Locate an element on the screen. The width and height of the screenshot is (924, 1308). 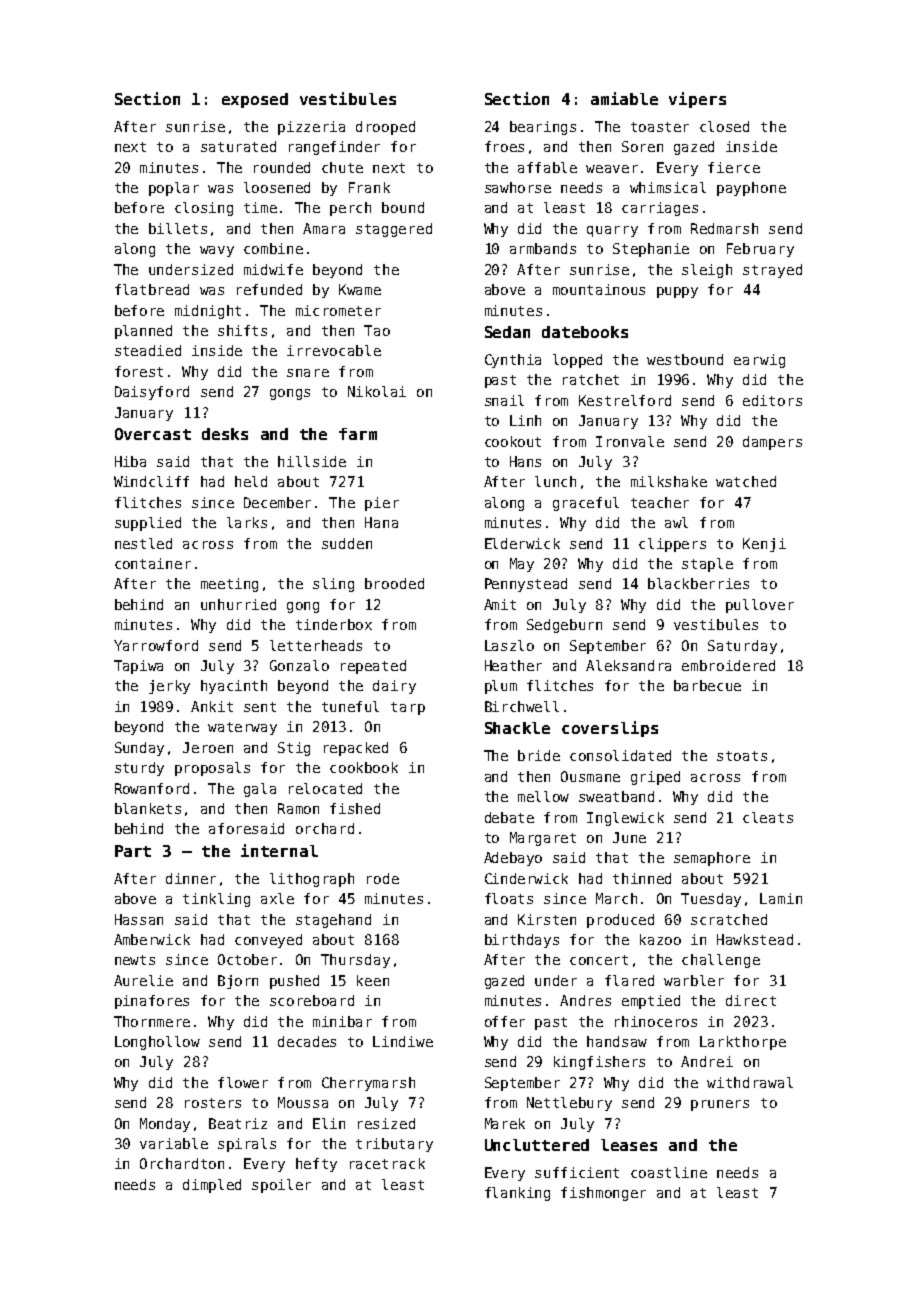
sturdy is located at coordinates (139, 769).
